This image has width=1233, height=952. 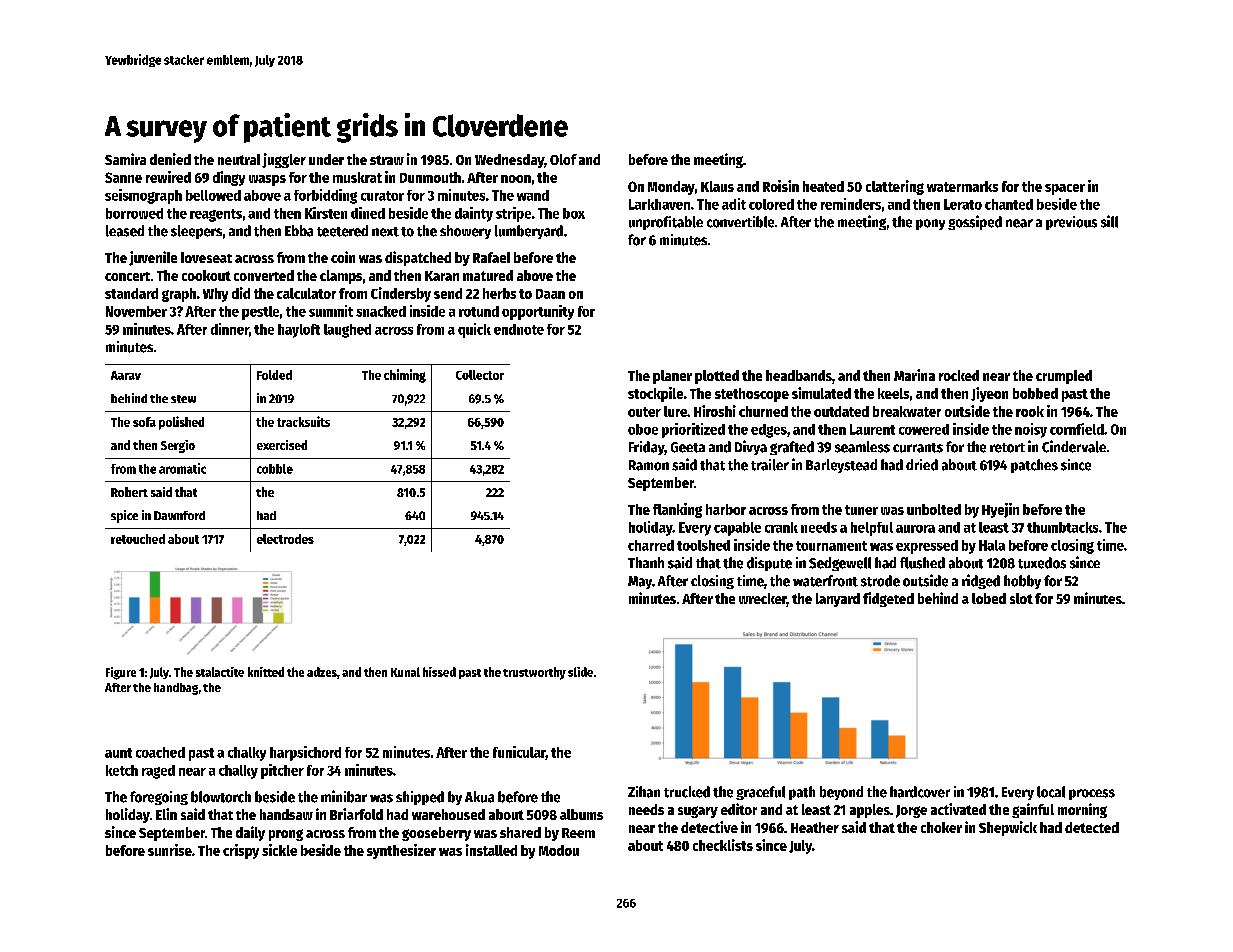 What do you see at coordinates (672, 377) in the image?
I see `planer` at bounding box center [672, 377].
